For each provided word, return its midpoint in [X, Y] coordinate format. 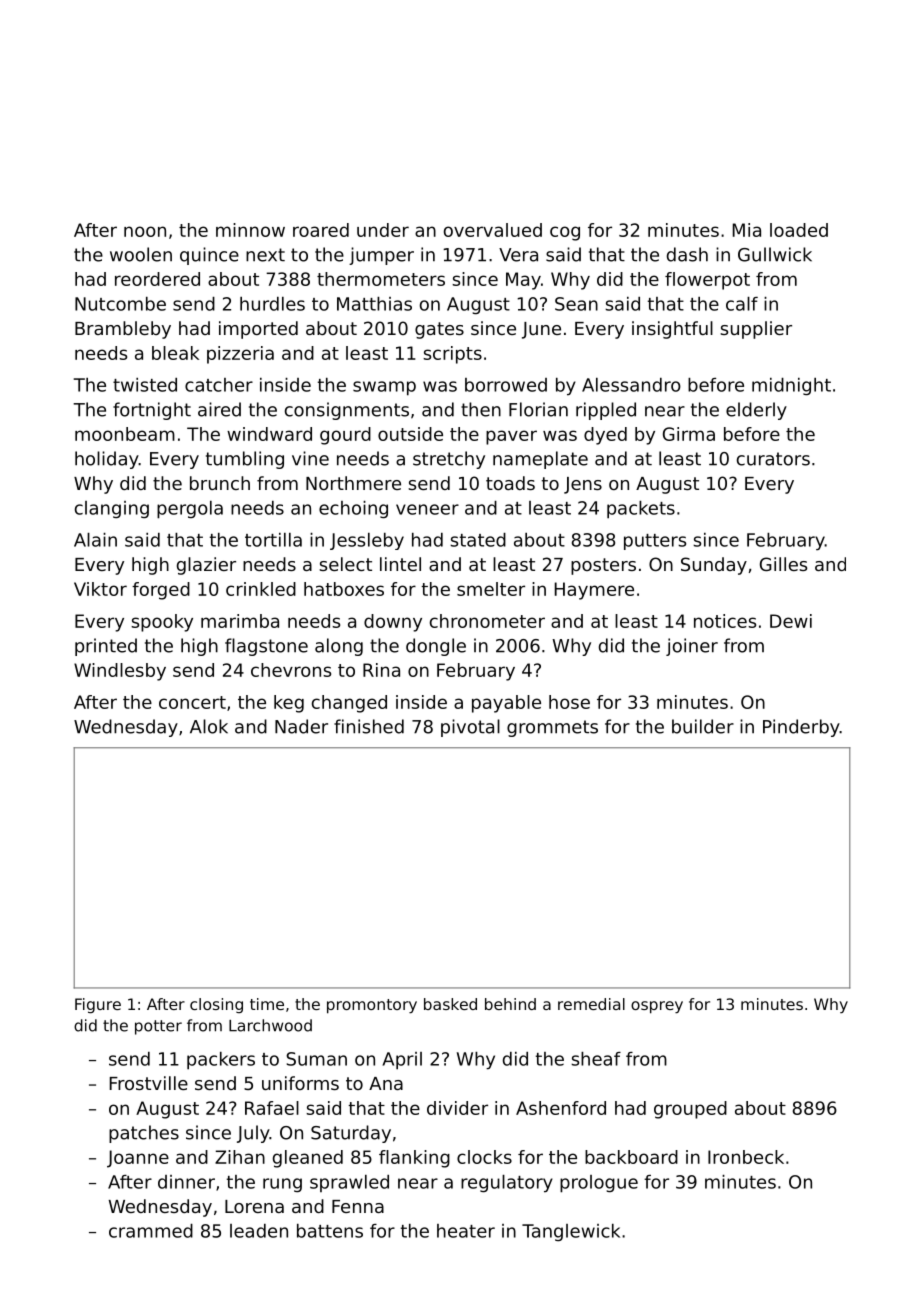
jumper [381, 256]
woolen [141, 254]
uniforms [300, 1083]
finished [369, 726]
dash [687, 254]
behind [510, 1004]
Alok [209, 726]
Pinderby [801, 728]
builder [703, 726]
